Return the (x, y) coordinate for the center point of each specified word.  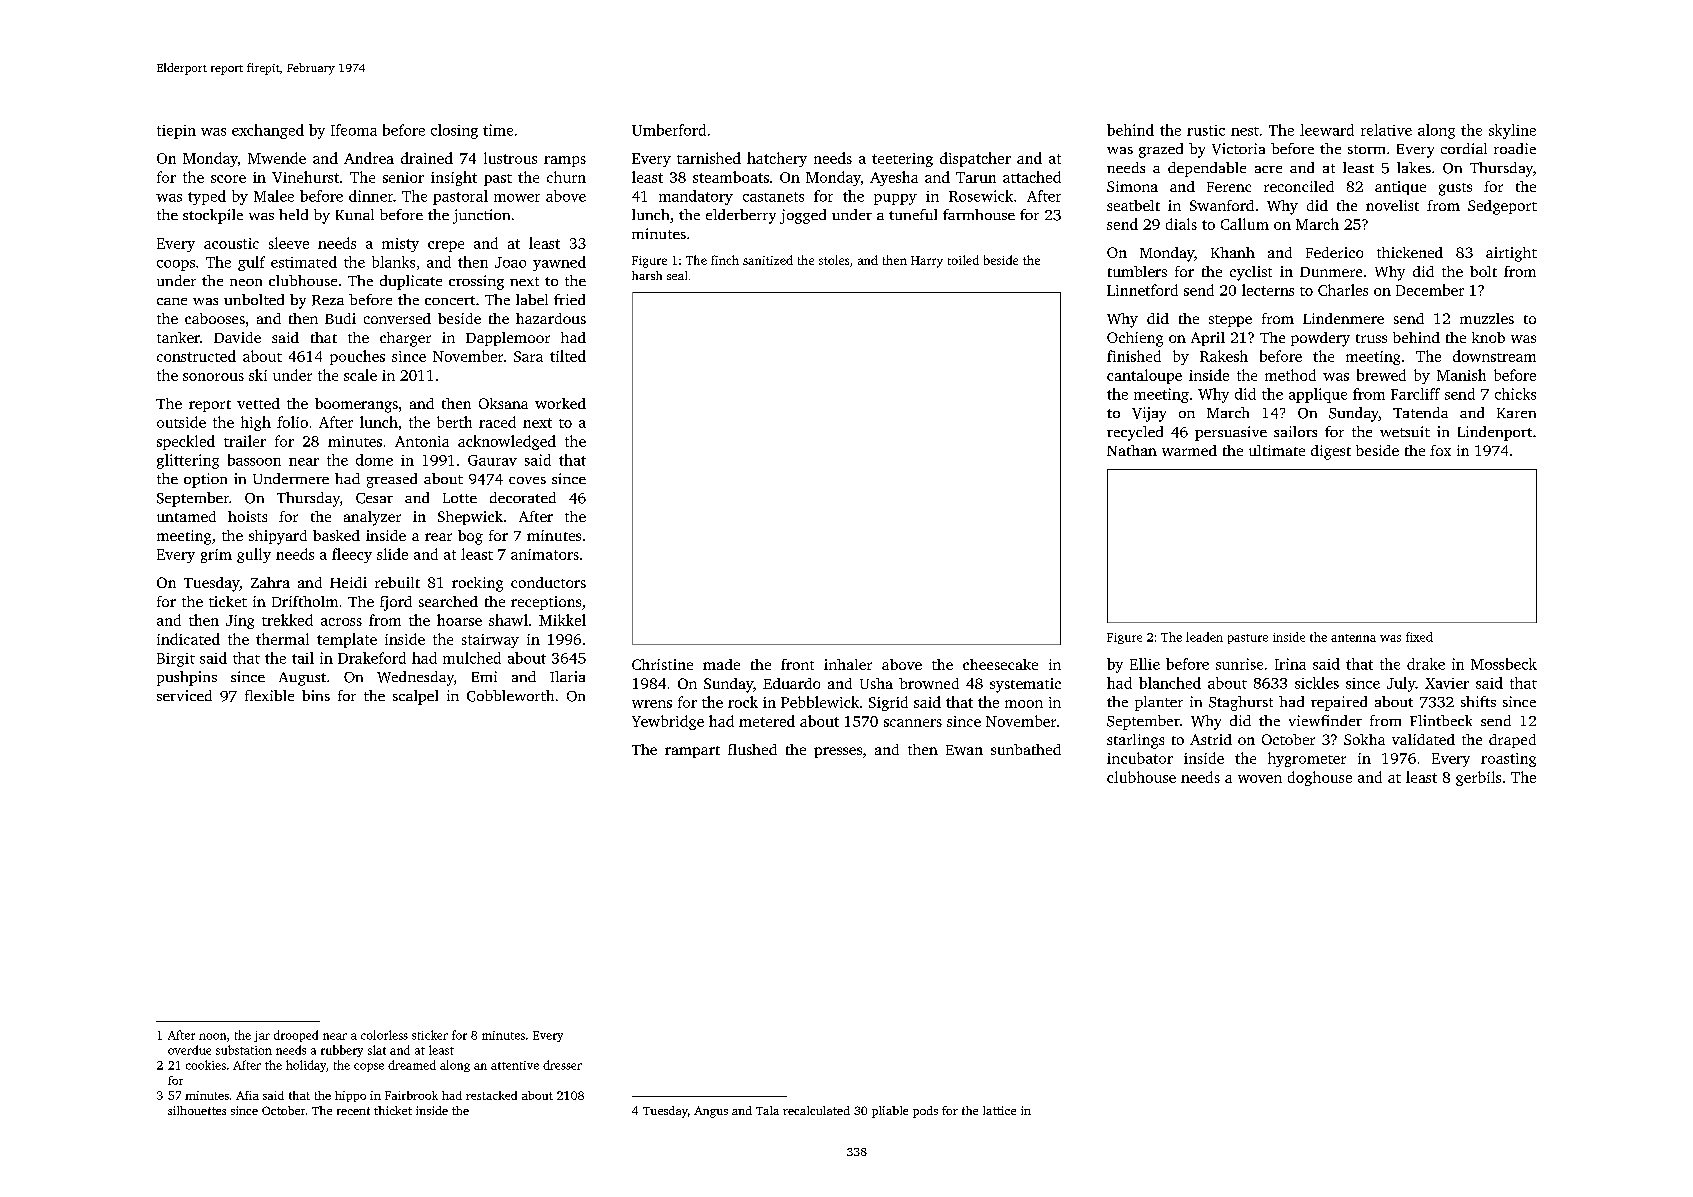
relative (1386, 130)
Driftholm (305, 601)
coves (527, 480)
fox (1440, 450)
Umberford (669, 130)
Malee (274, 196)
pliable (890, 1112)
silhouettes (197, 1110)
